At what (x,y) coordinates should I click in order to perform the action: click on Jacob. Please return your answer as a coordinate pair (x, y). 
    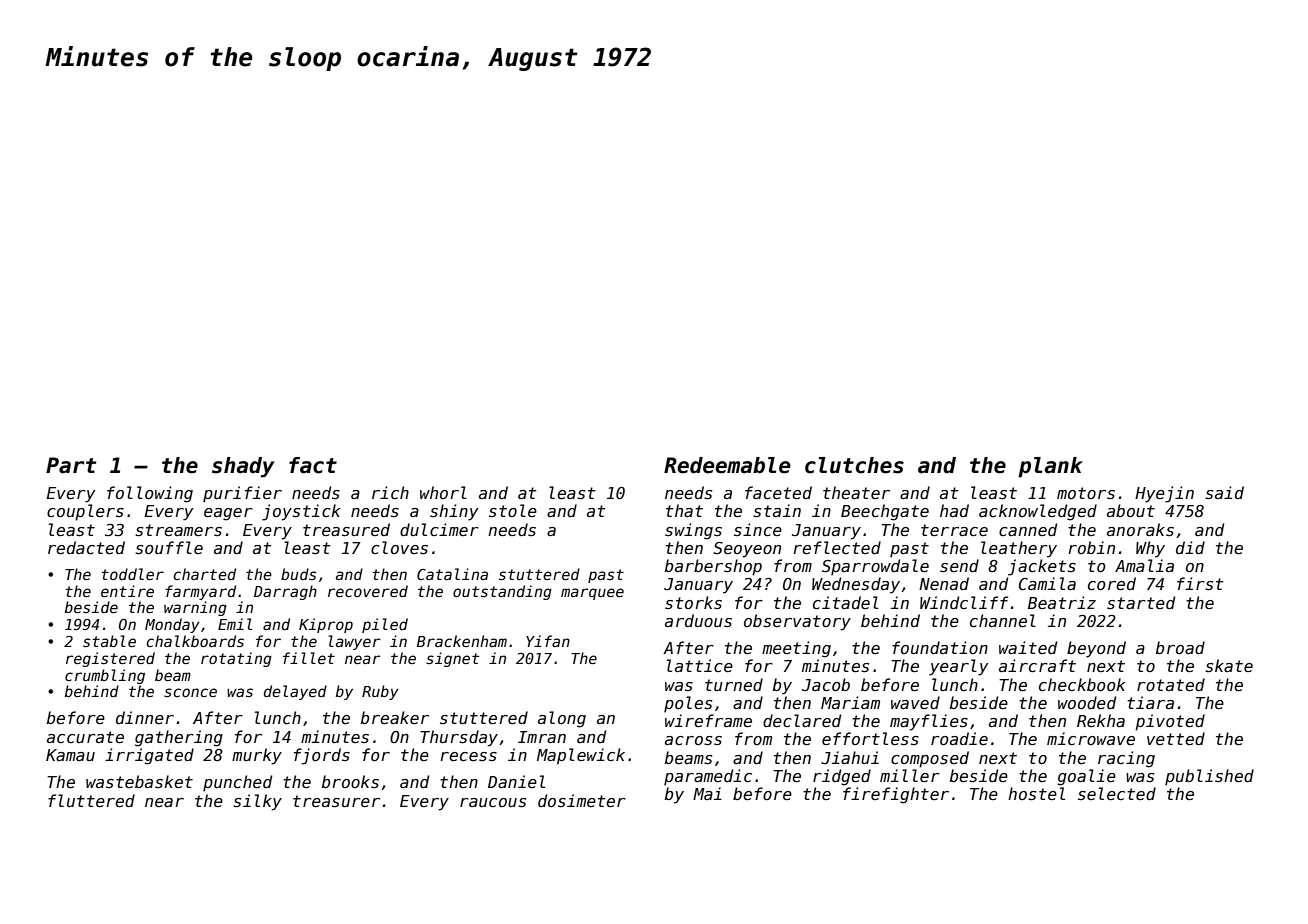
    Looking at the image, I should click on (826, 684).
